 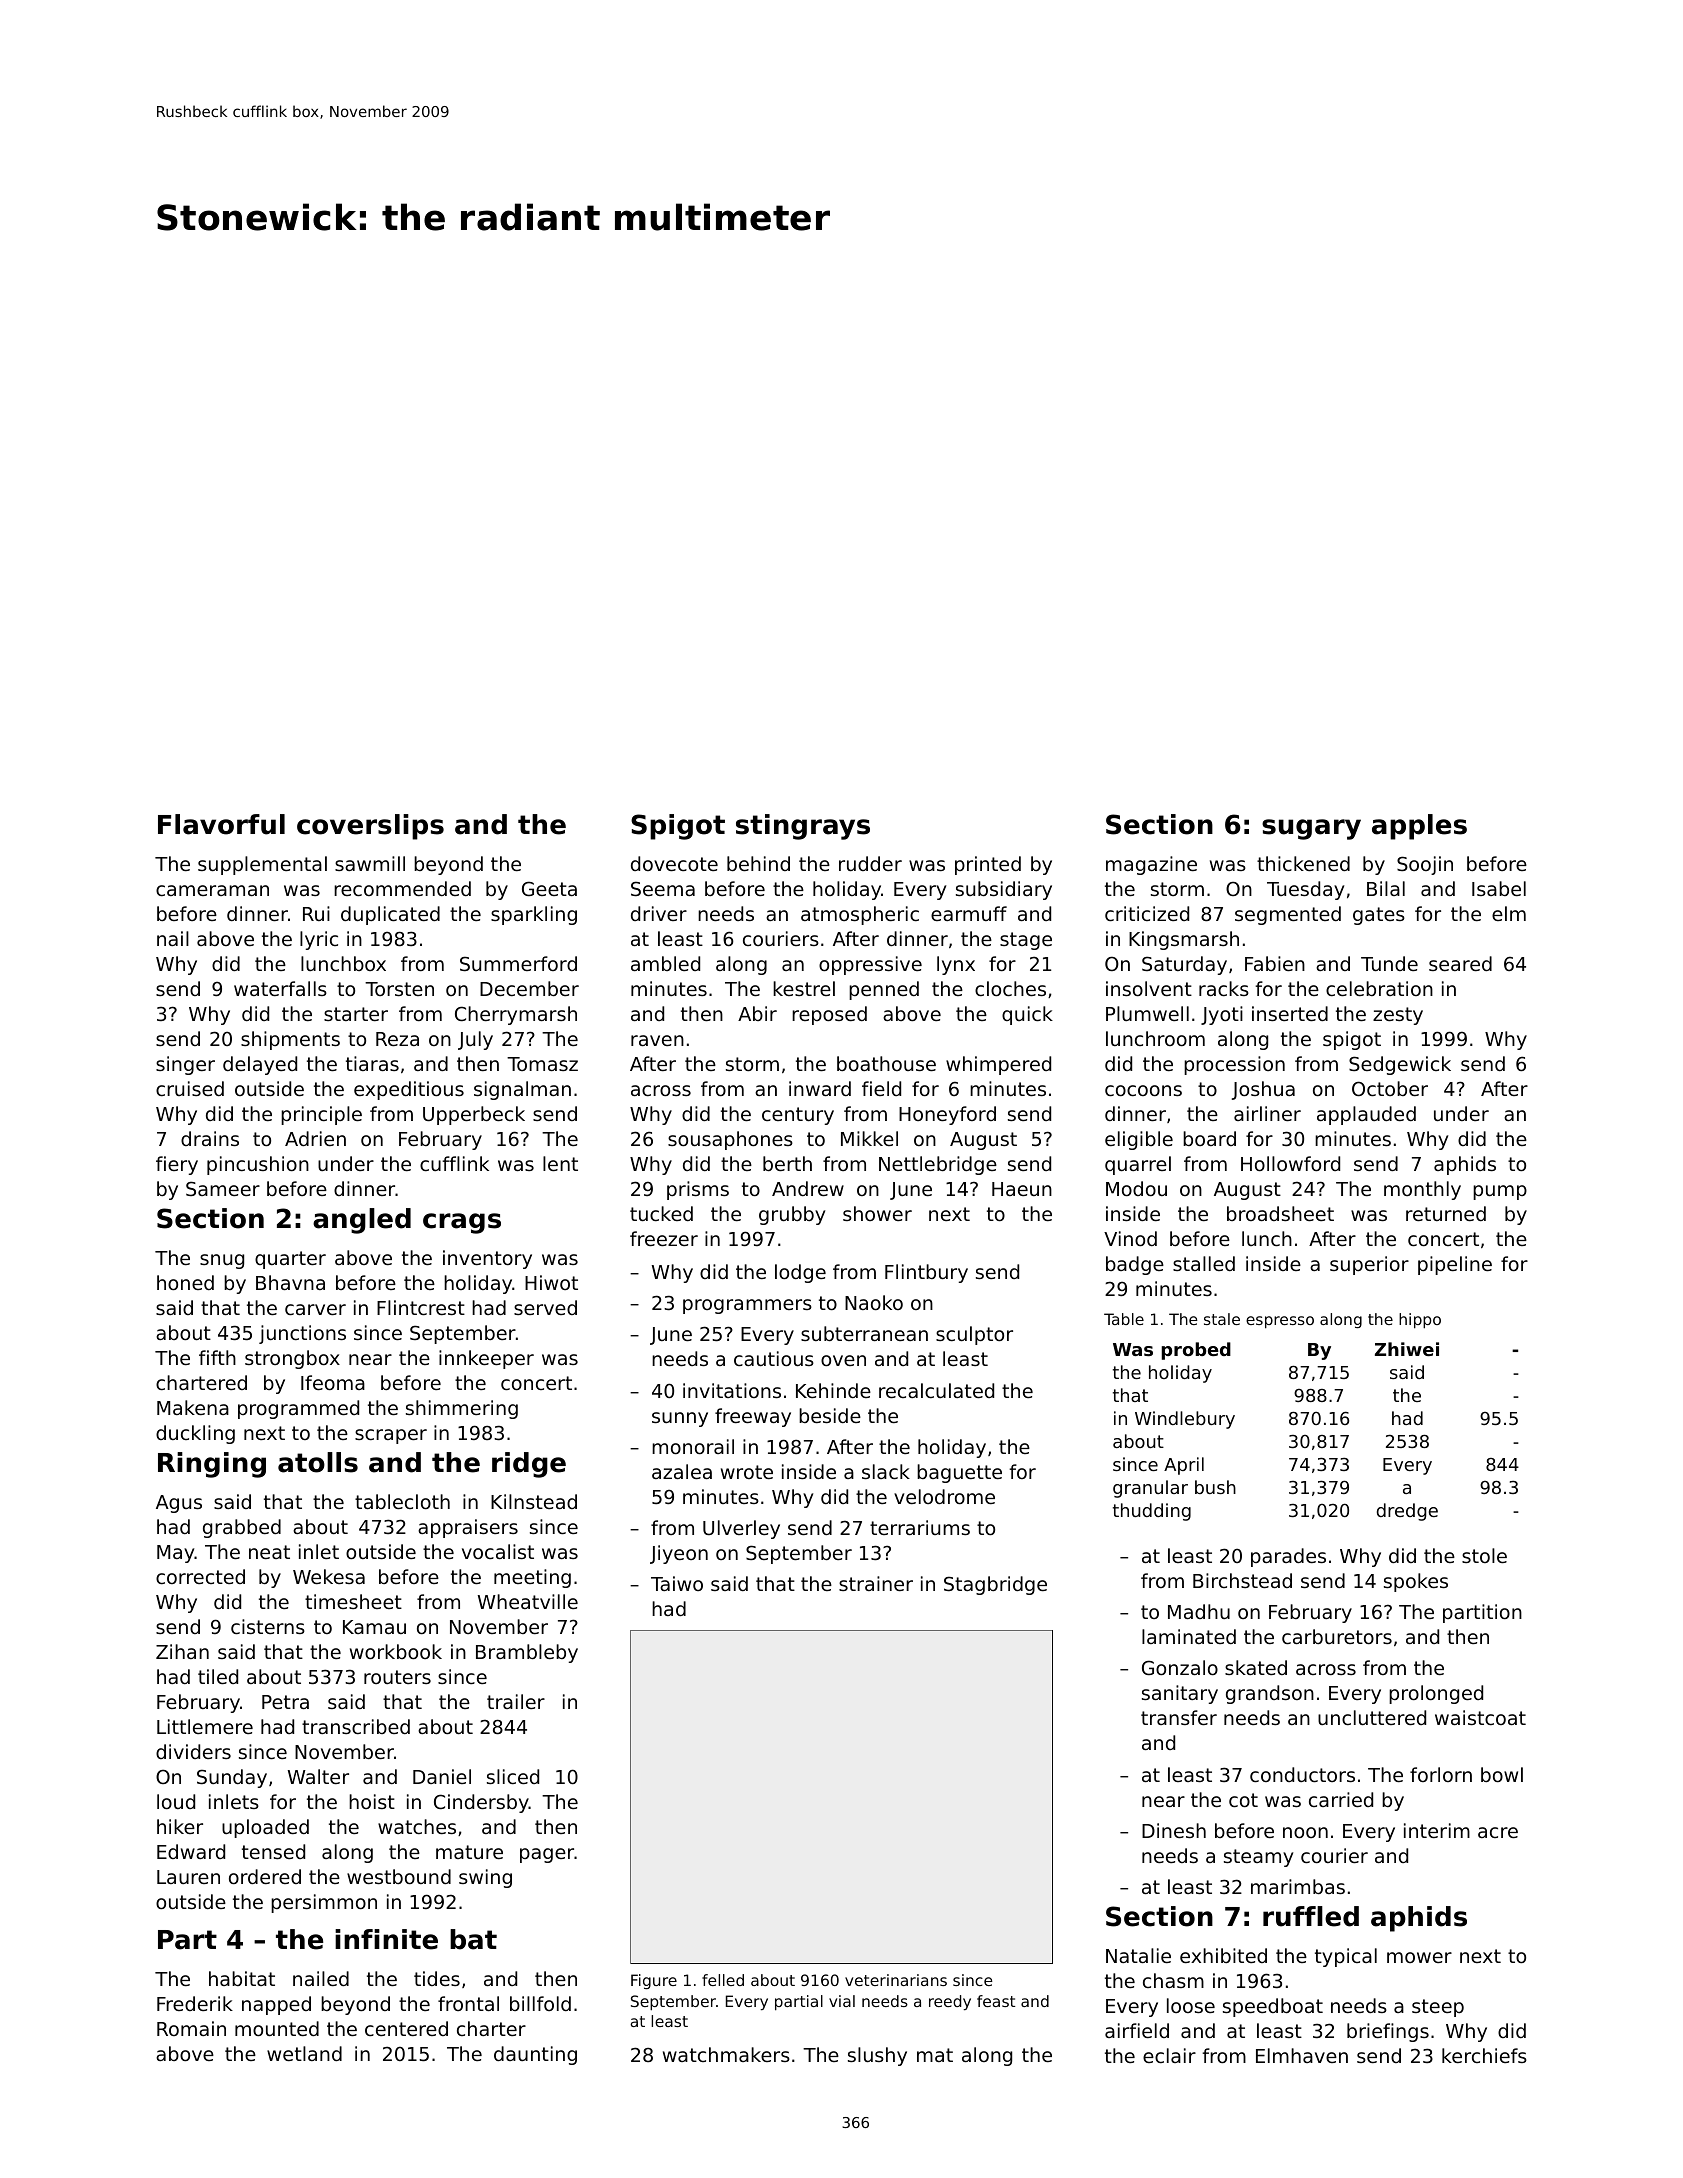 I want to click on fiery, so click(x=177, y=1165).
